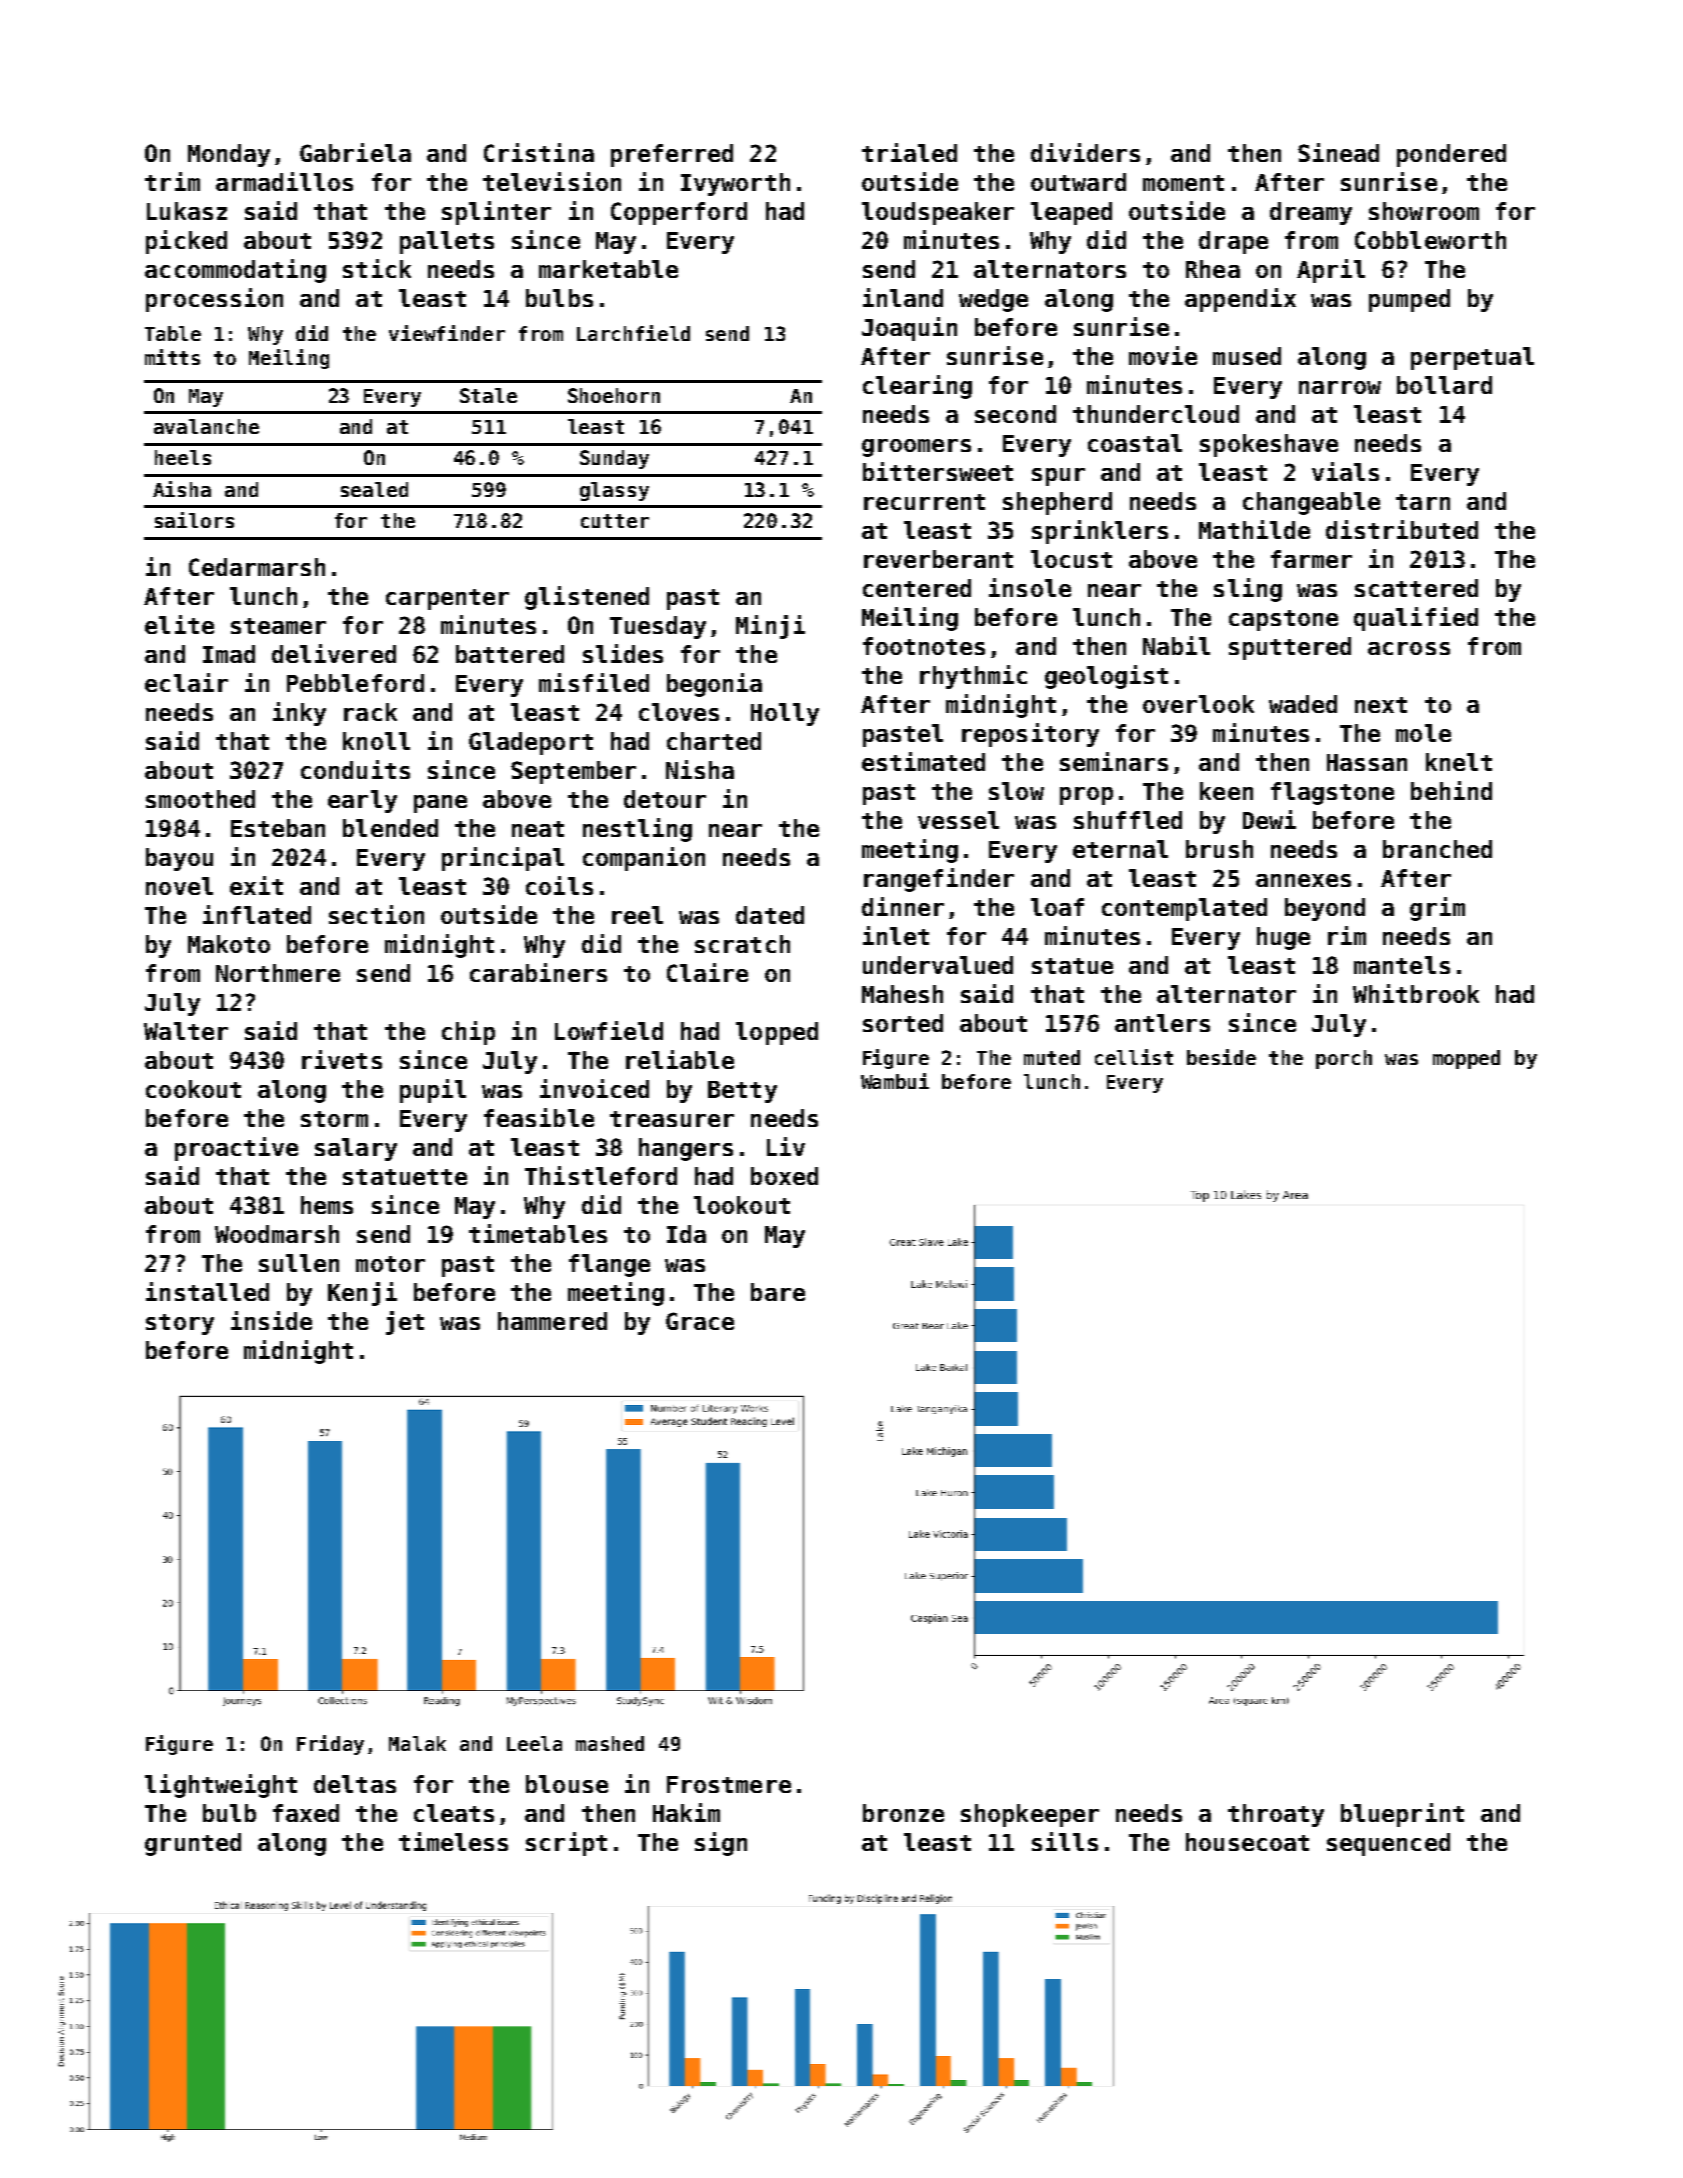  I want to click on cookout, so click(193, 1089).
